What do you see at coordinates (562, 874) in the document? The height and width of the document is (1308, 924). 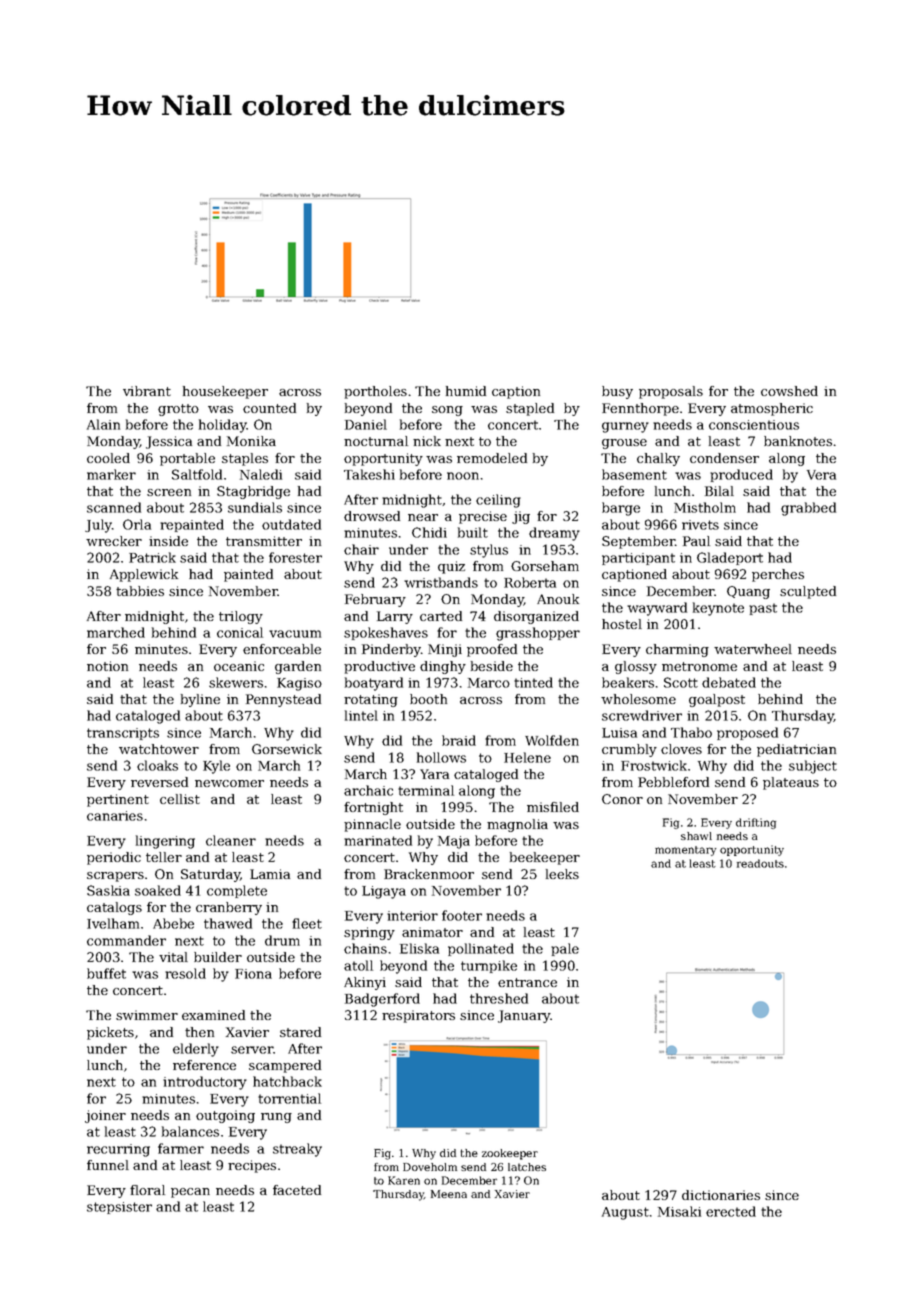 I see `leeks` at bounding box center [562, 874].
